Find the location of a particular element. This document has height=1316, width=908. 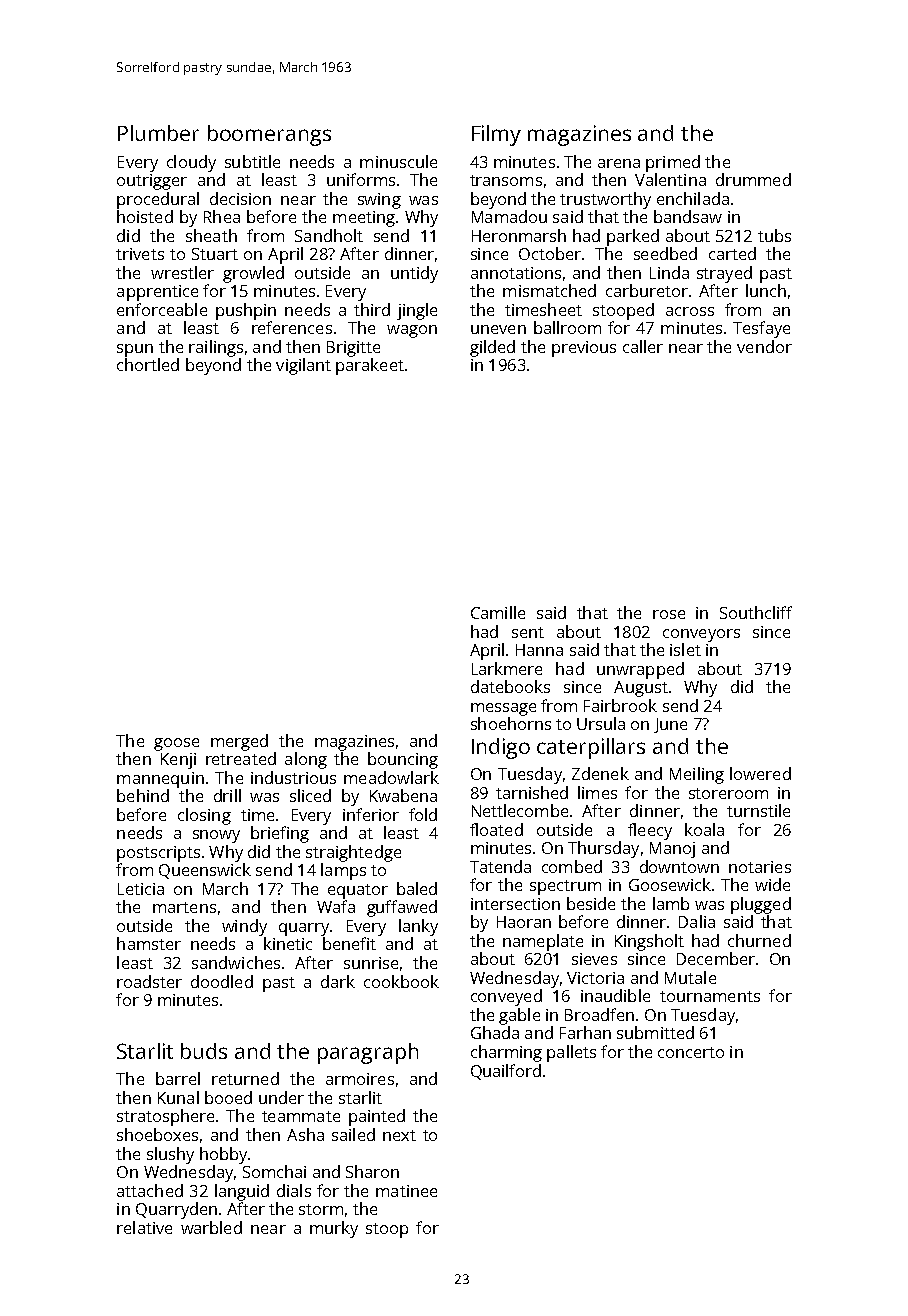

stratosphere is located at coordinates (165, 1117).
